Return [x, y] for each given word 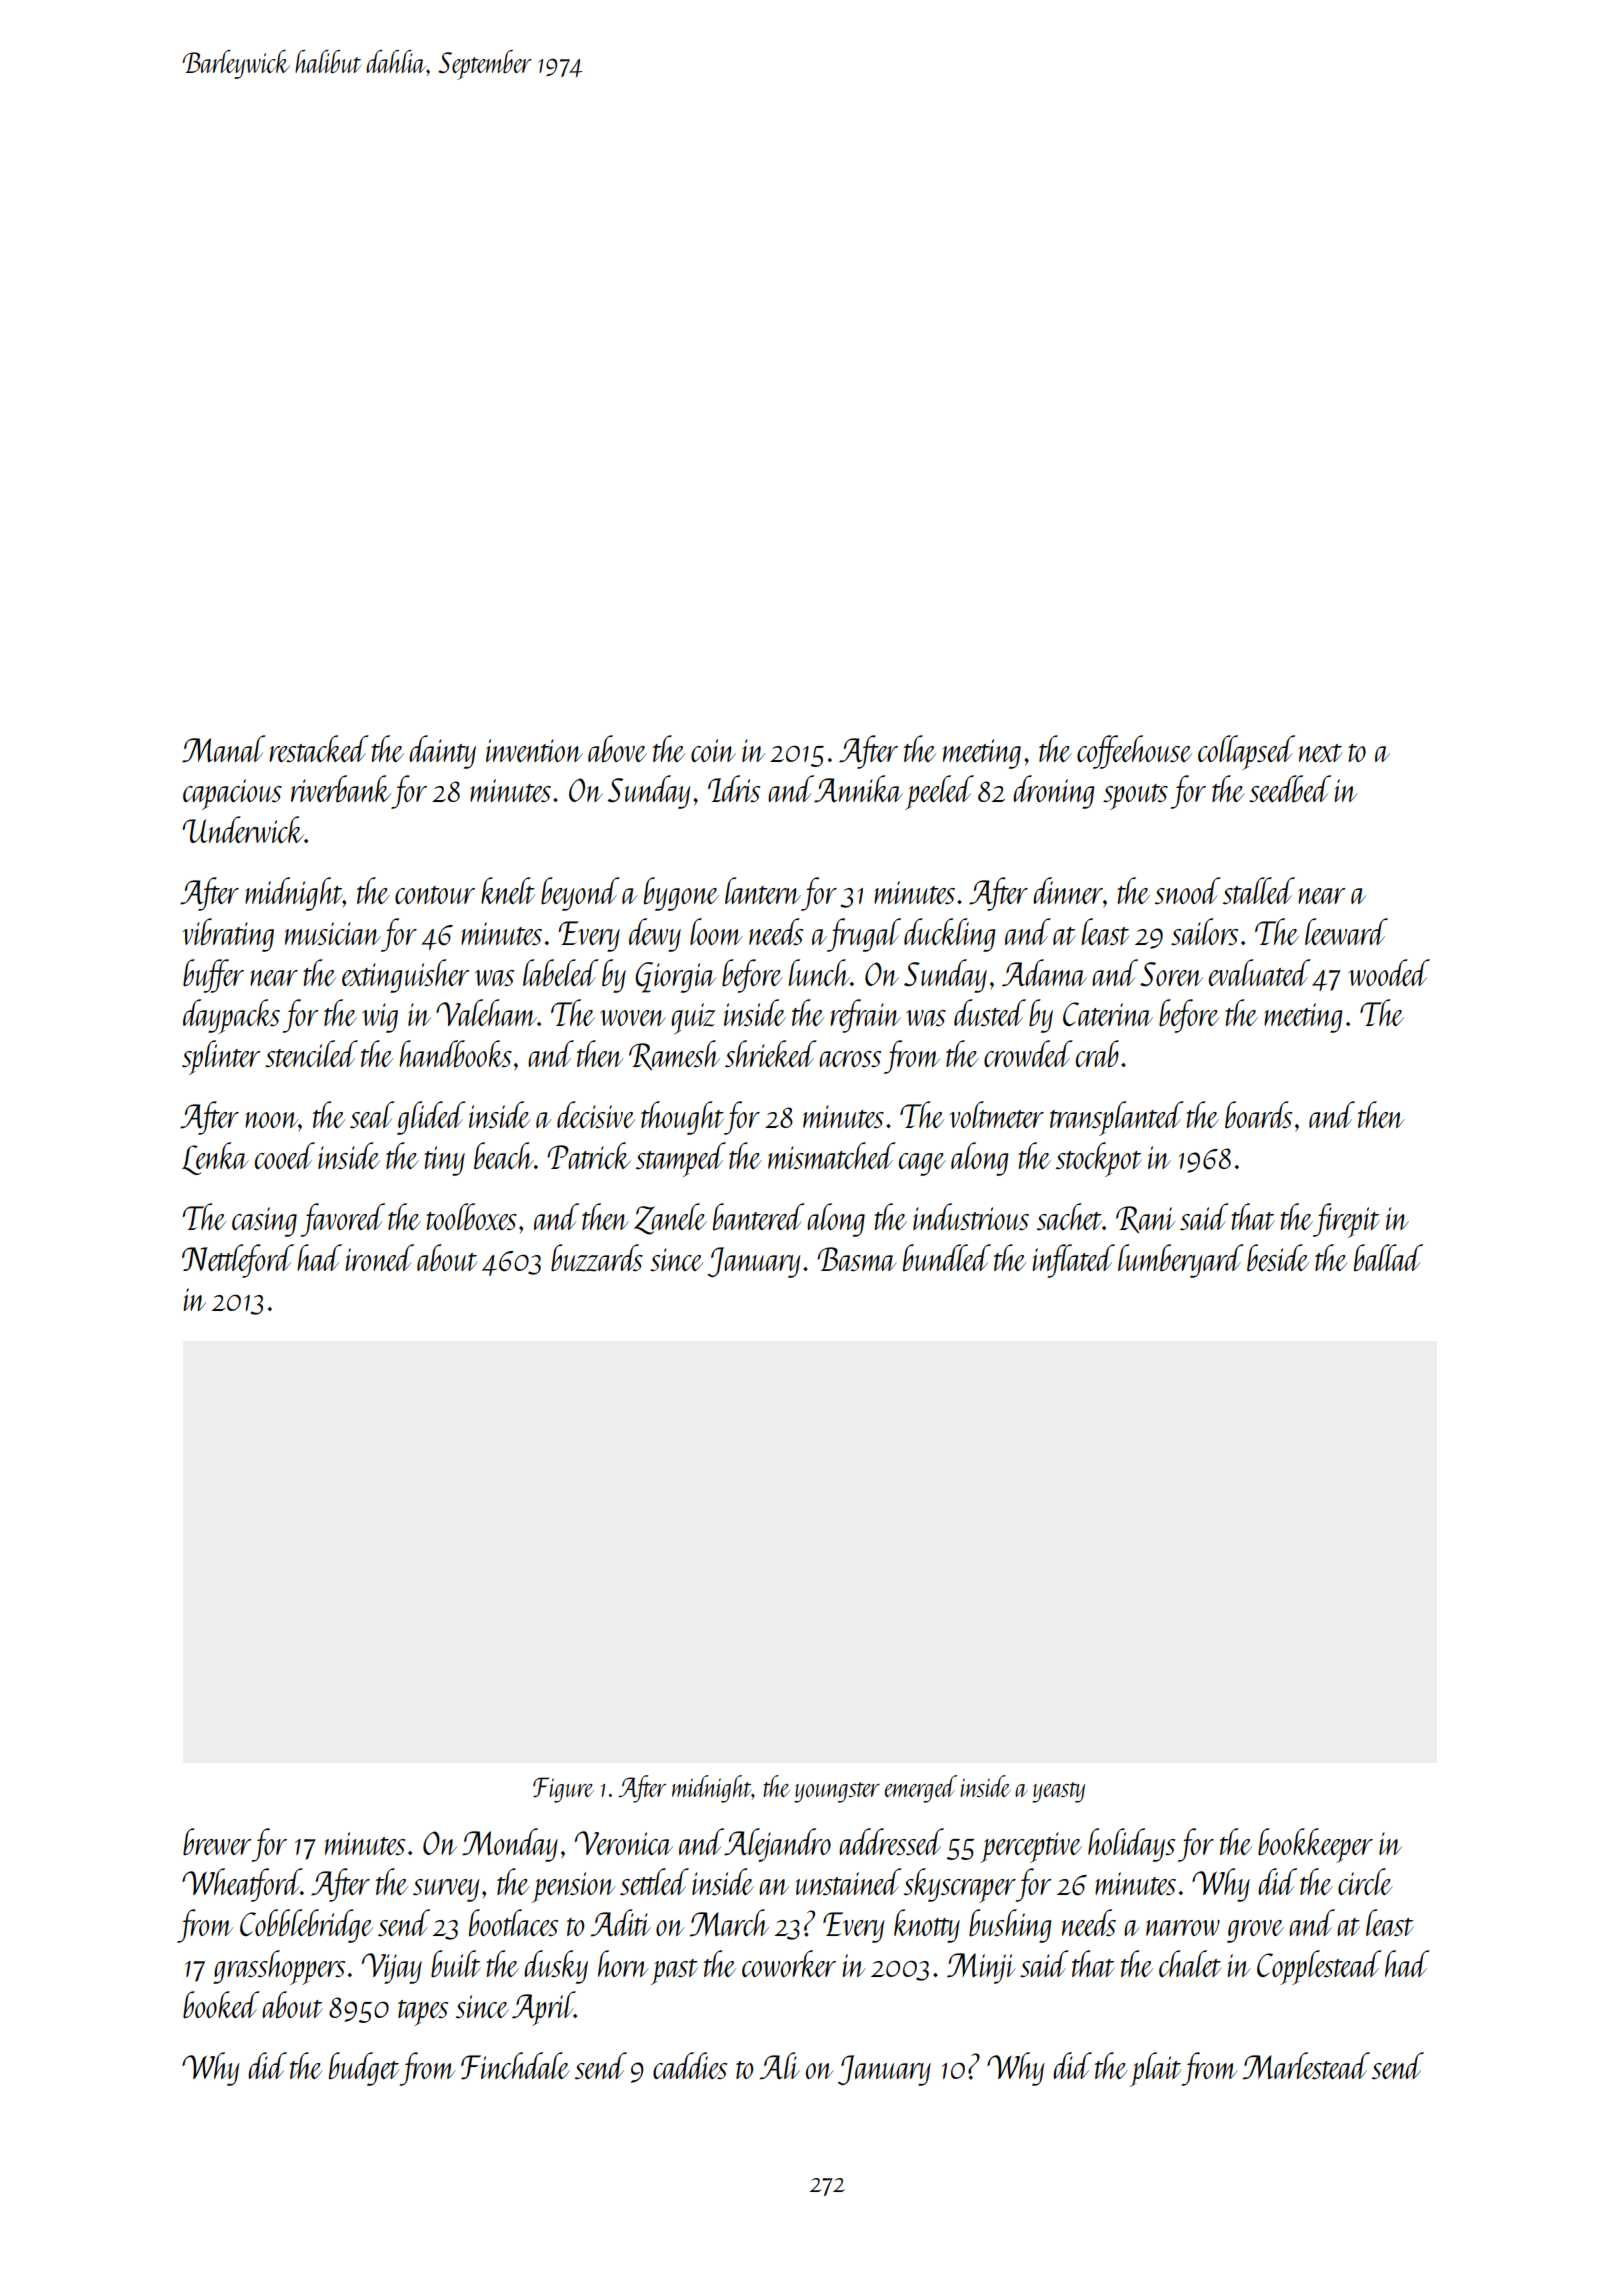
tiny [444, 1161]
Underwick [243, 829]
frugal [864, 935]
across [850, 1059]
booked [221, 2005]
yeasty [1058, 1792]
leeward [1346, 931]
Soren [1171, 974]
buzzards [597, 1258]
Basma [857, 1259]
